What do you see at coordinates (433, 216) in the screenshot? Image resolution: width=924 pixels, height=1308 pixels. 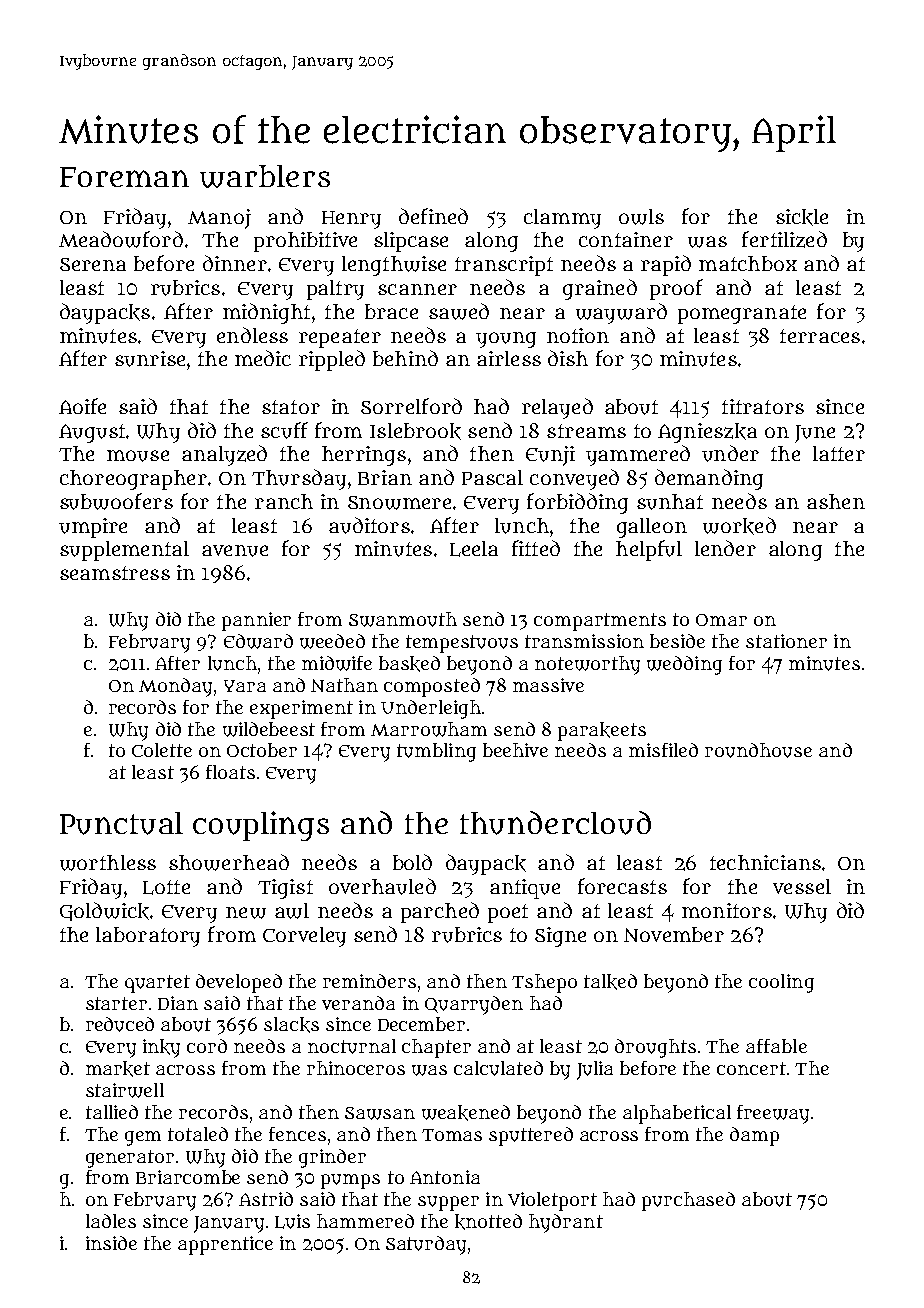 I see `defined` at bounding box center [433, 216].
